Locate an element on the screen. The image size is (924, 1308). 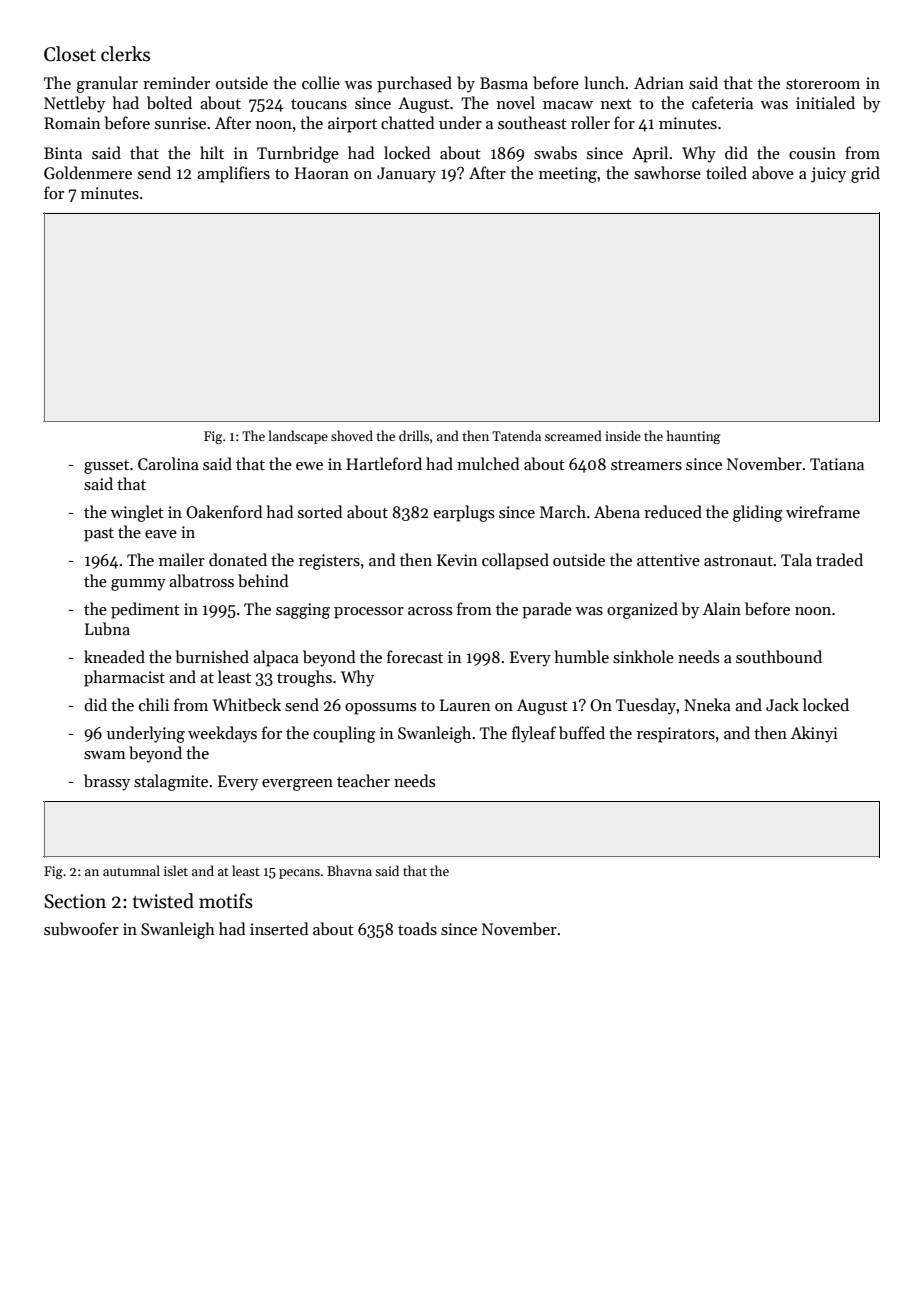
Jack is located at coordinates (782, 704).
